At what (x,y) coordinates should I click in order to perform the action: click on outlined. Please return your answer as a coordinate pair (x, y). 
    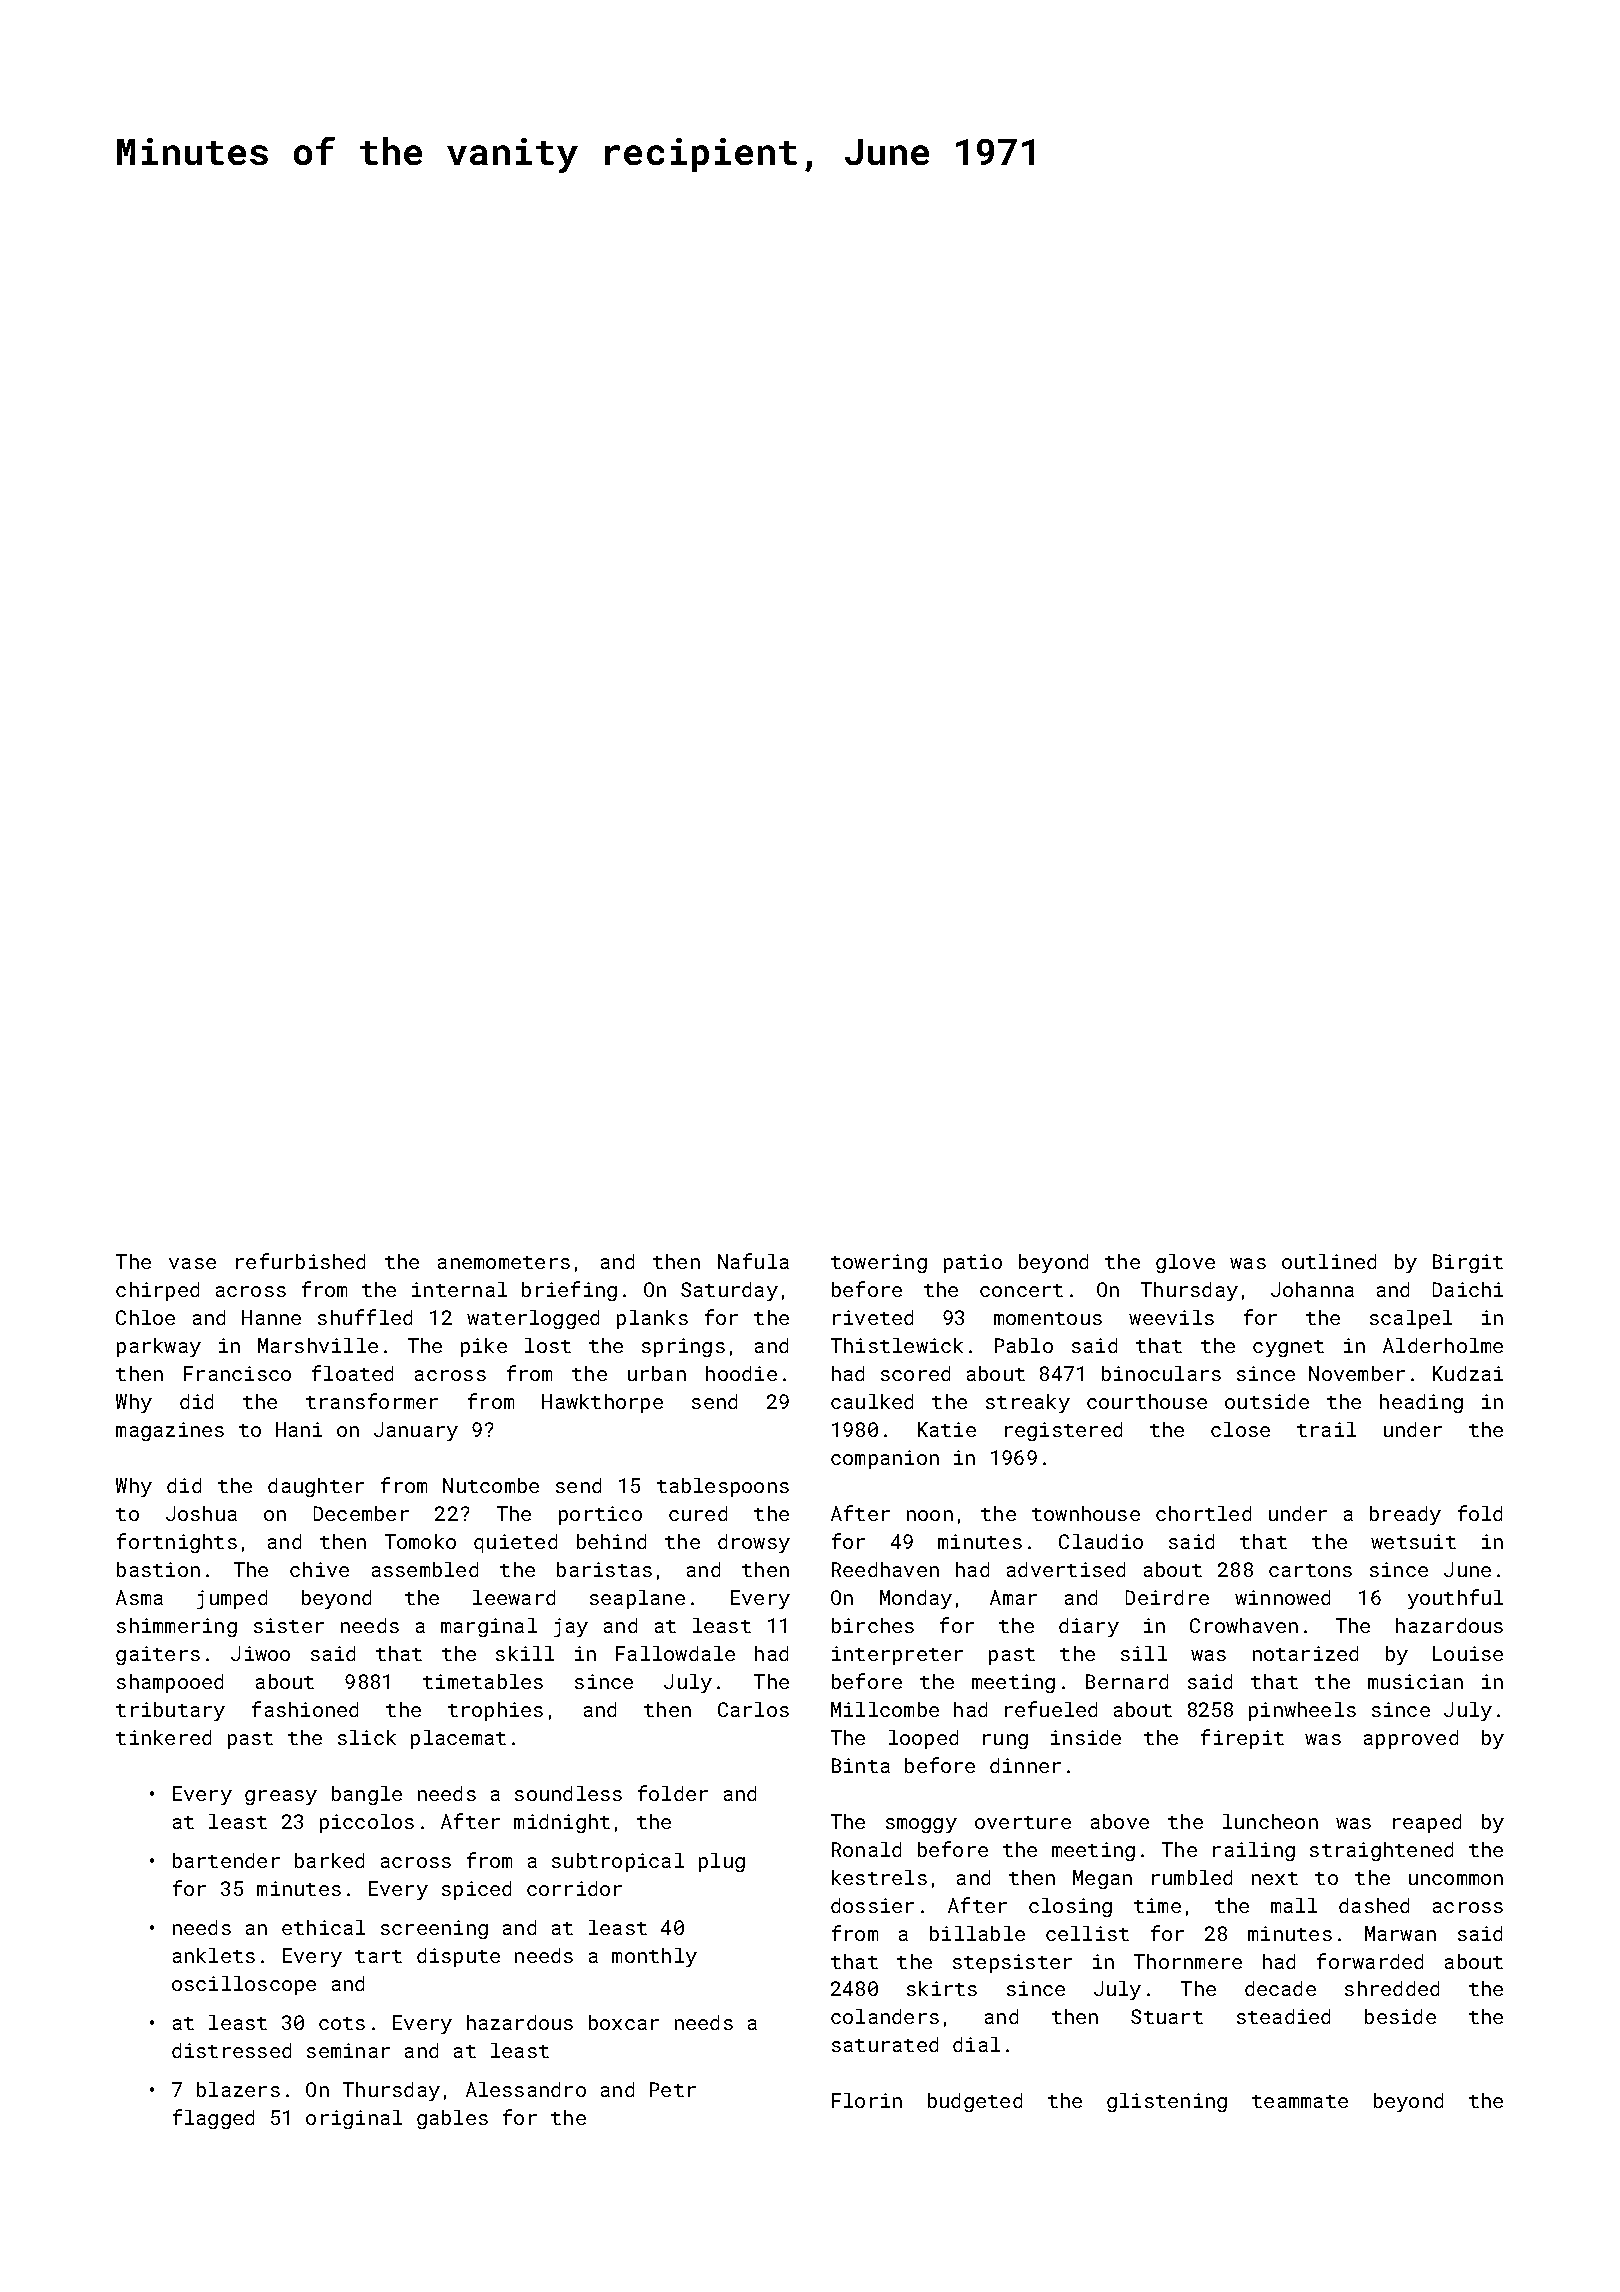
    Looking at the image, I should click on (1329, 1261).
